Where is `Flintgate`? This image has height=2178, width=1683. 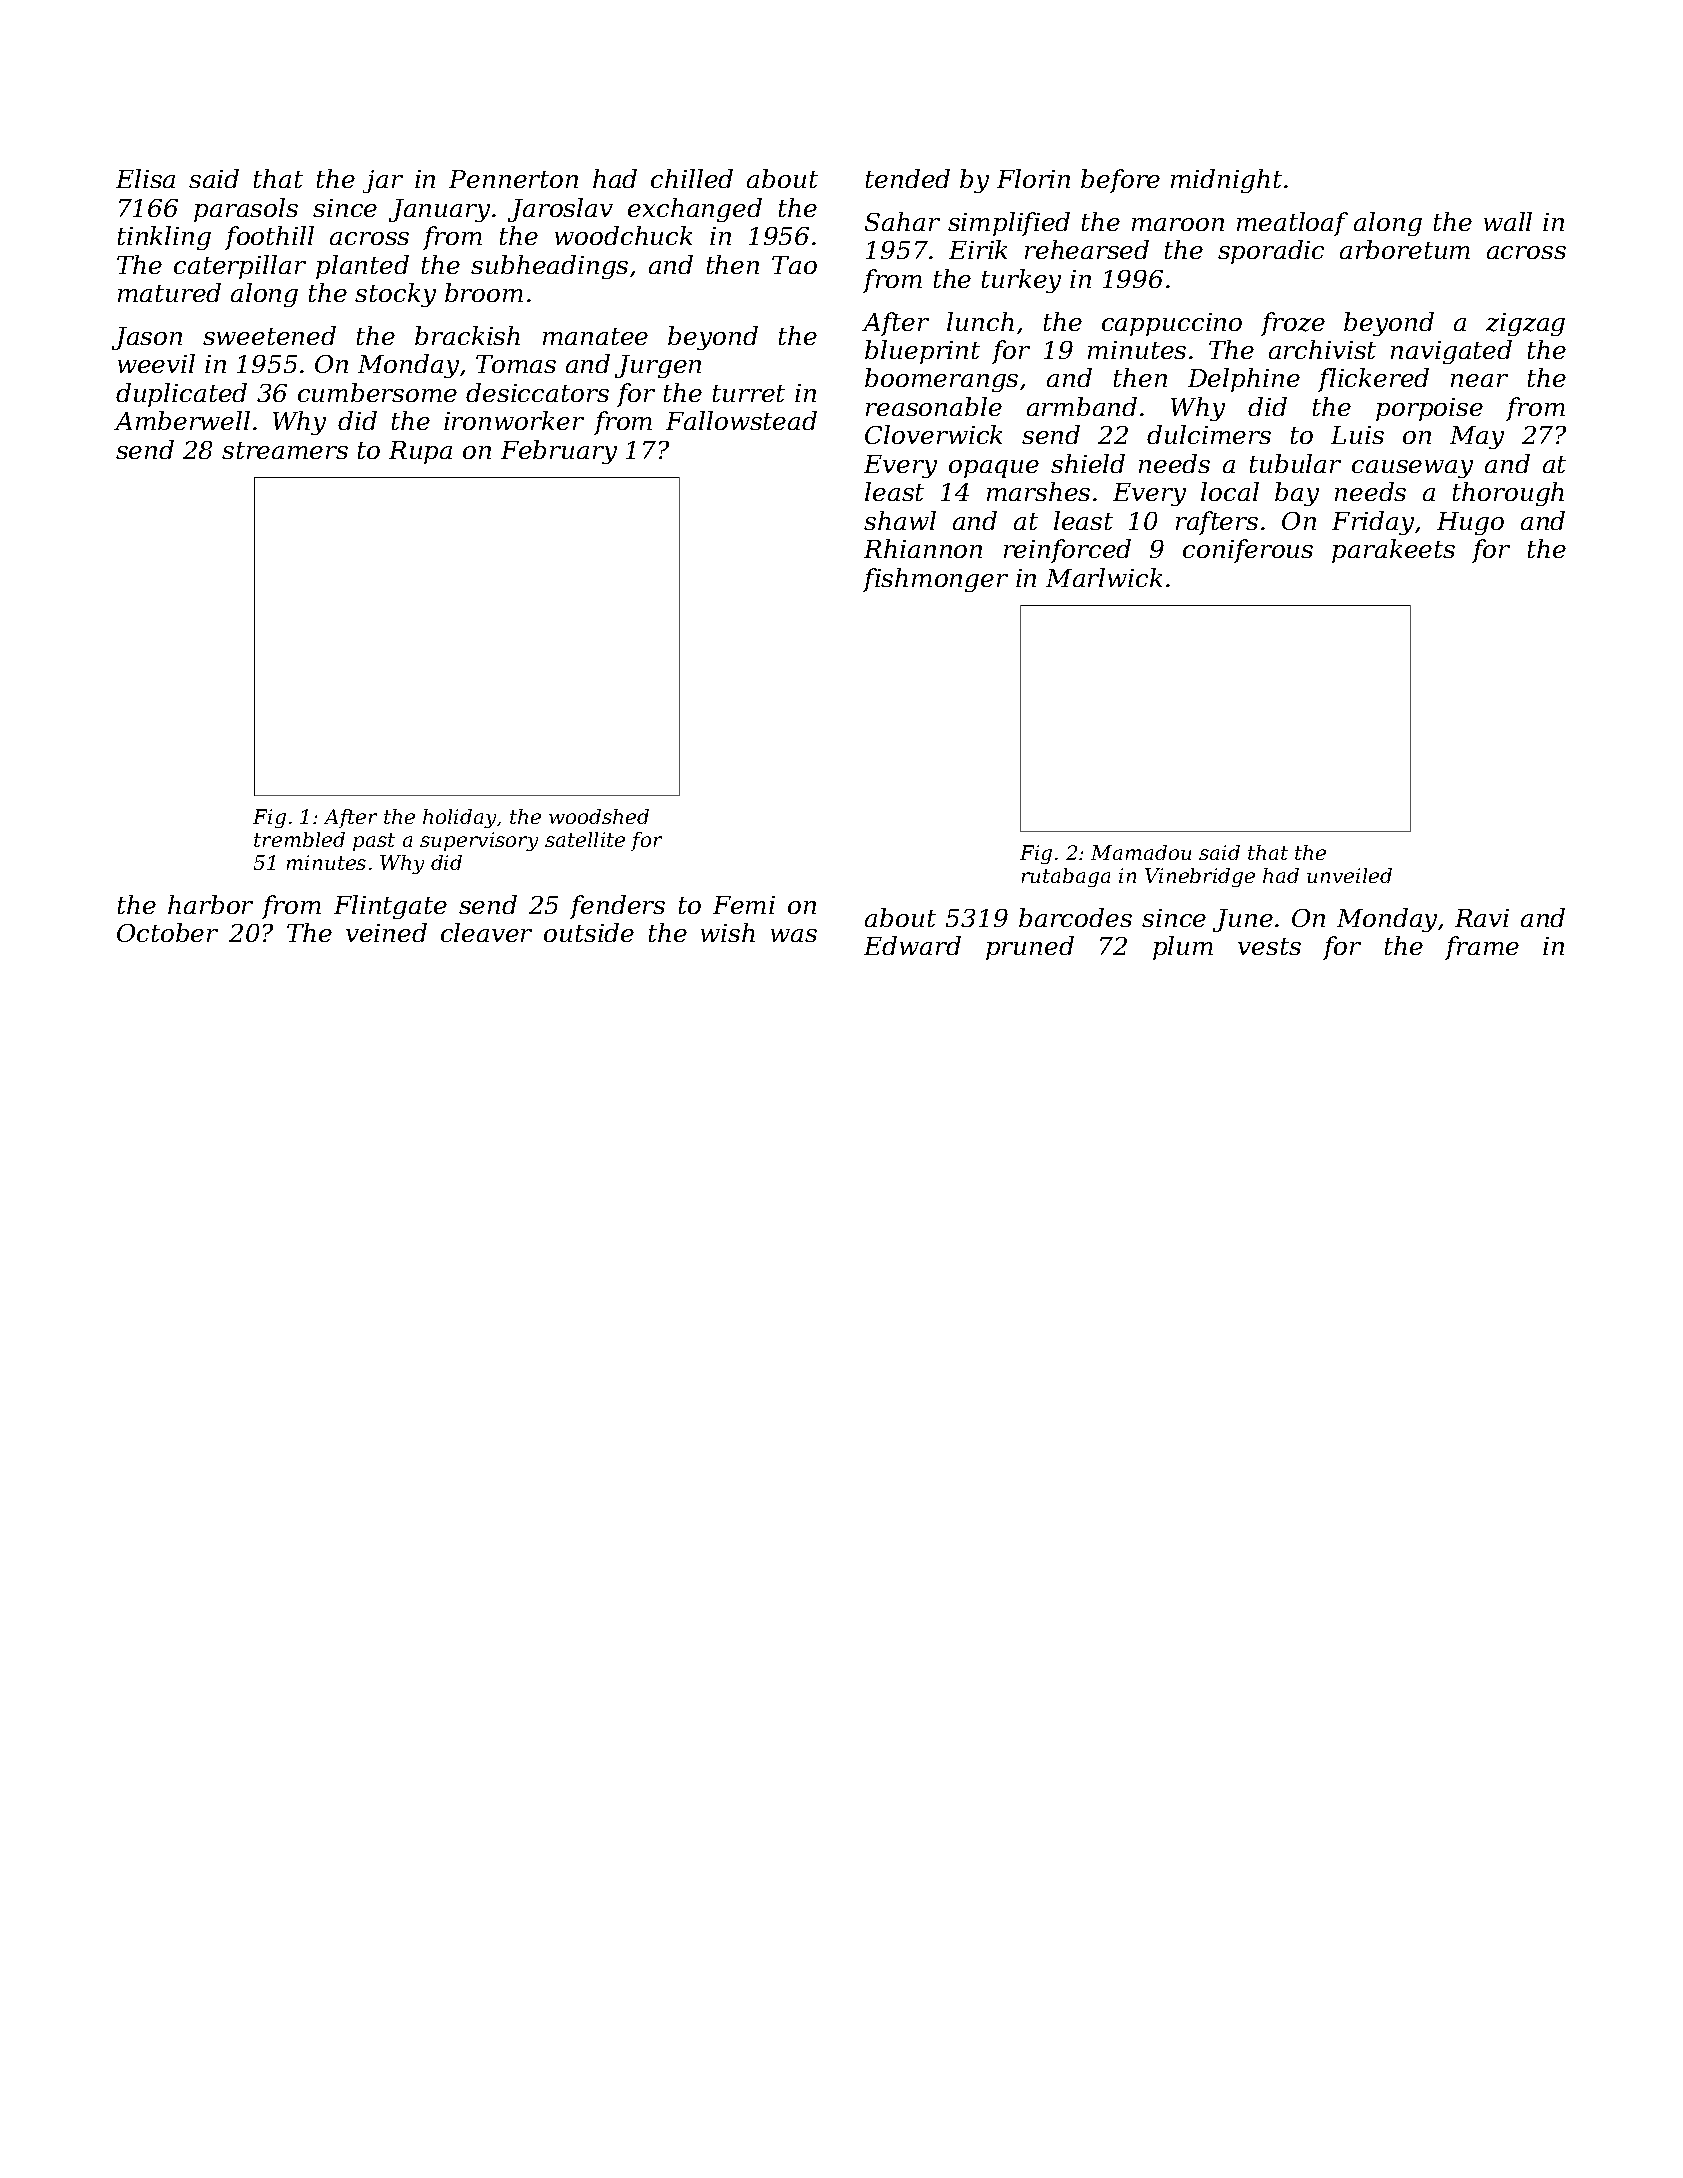
Flintgate is located at coordinates (390, 907).
